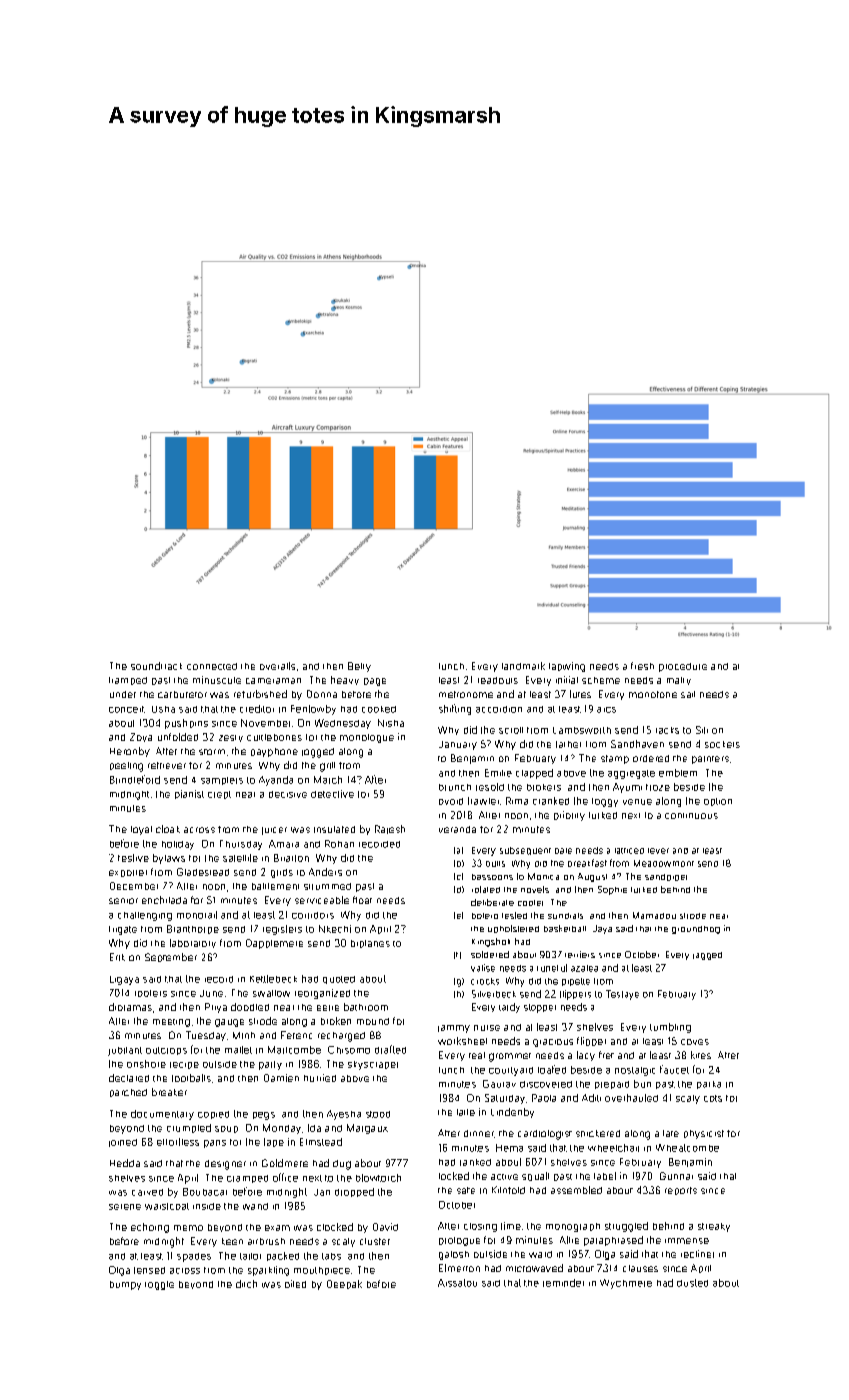  What do you see at coordinates (339, 980) in the screenshot?
I see `quoted` at bounding box center [339, 980].
